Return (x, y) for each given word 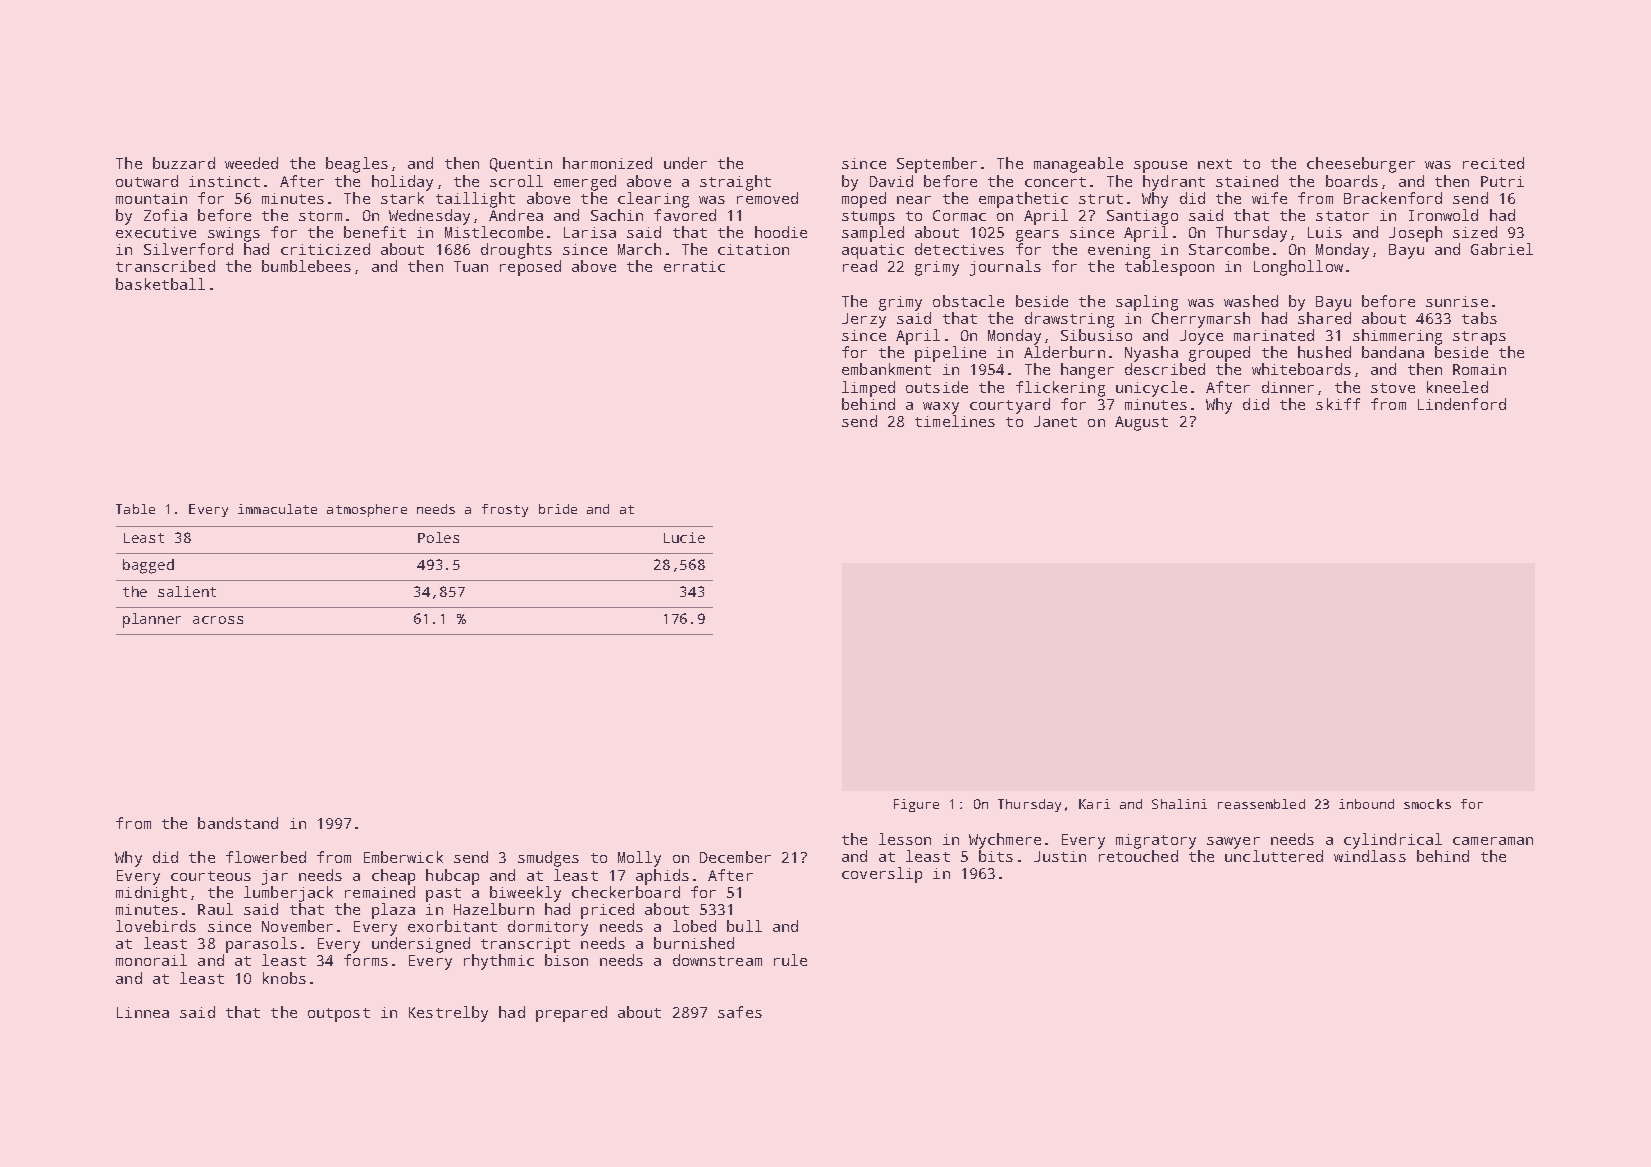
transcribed (165, 266)
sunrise (1457, 301)
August (1141, 423)
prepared (571, 1014)
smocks (1427, 804)
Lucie (684, 537)
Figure (916, 805)
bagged (148, 566)
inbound (1366, 804)
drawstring (1069, 320)
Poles (438, 537)
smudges (548, 859)
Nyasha (1151, 354)
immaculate (277, 509)
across (218, 620)
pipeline (950, 354)
